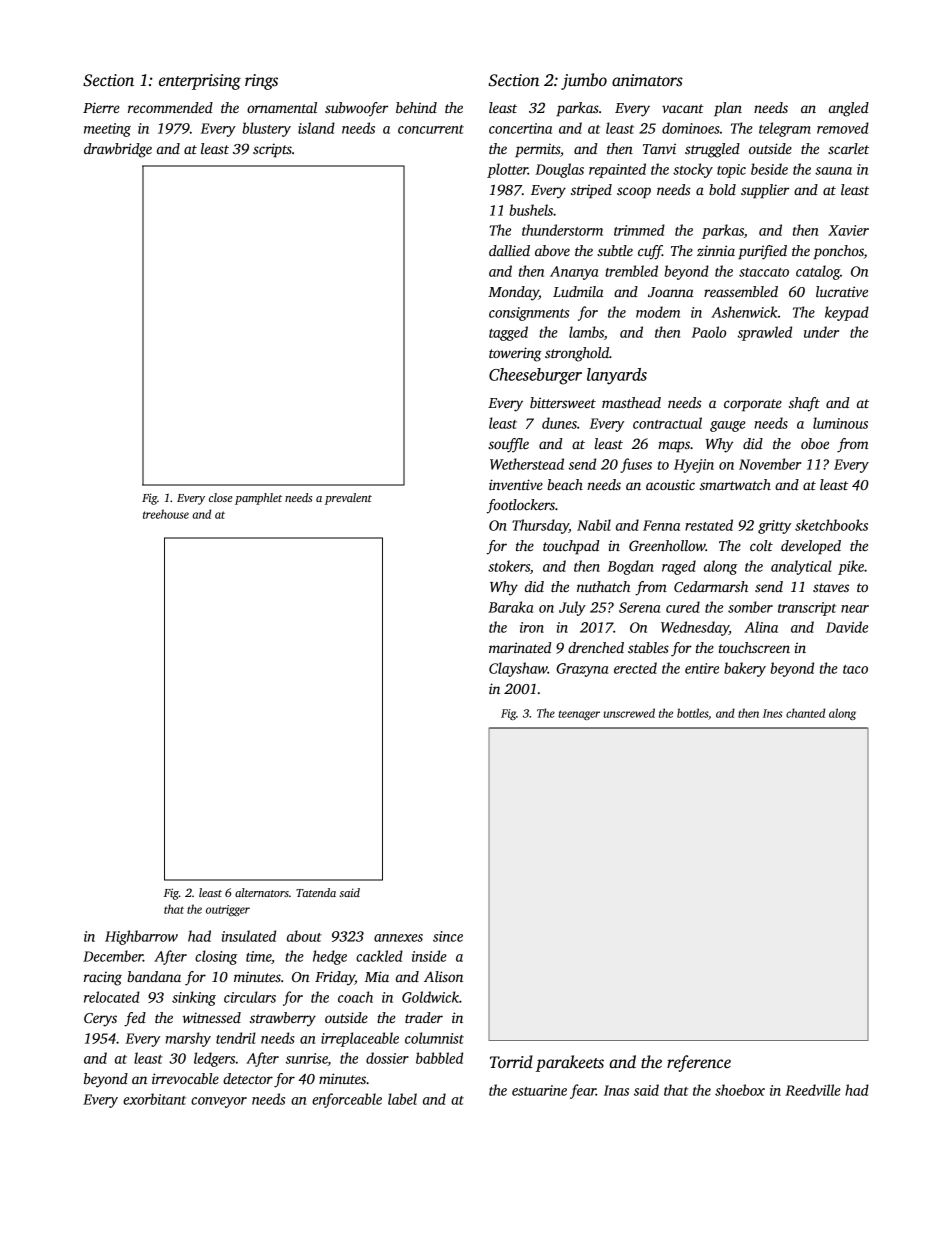 This image has height=1233, width=952. I want to click on witnessed, so click(211, 1017).
